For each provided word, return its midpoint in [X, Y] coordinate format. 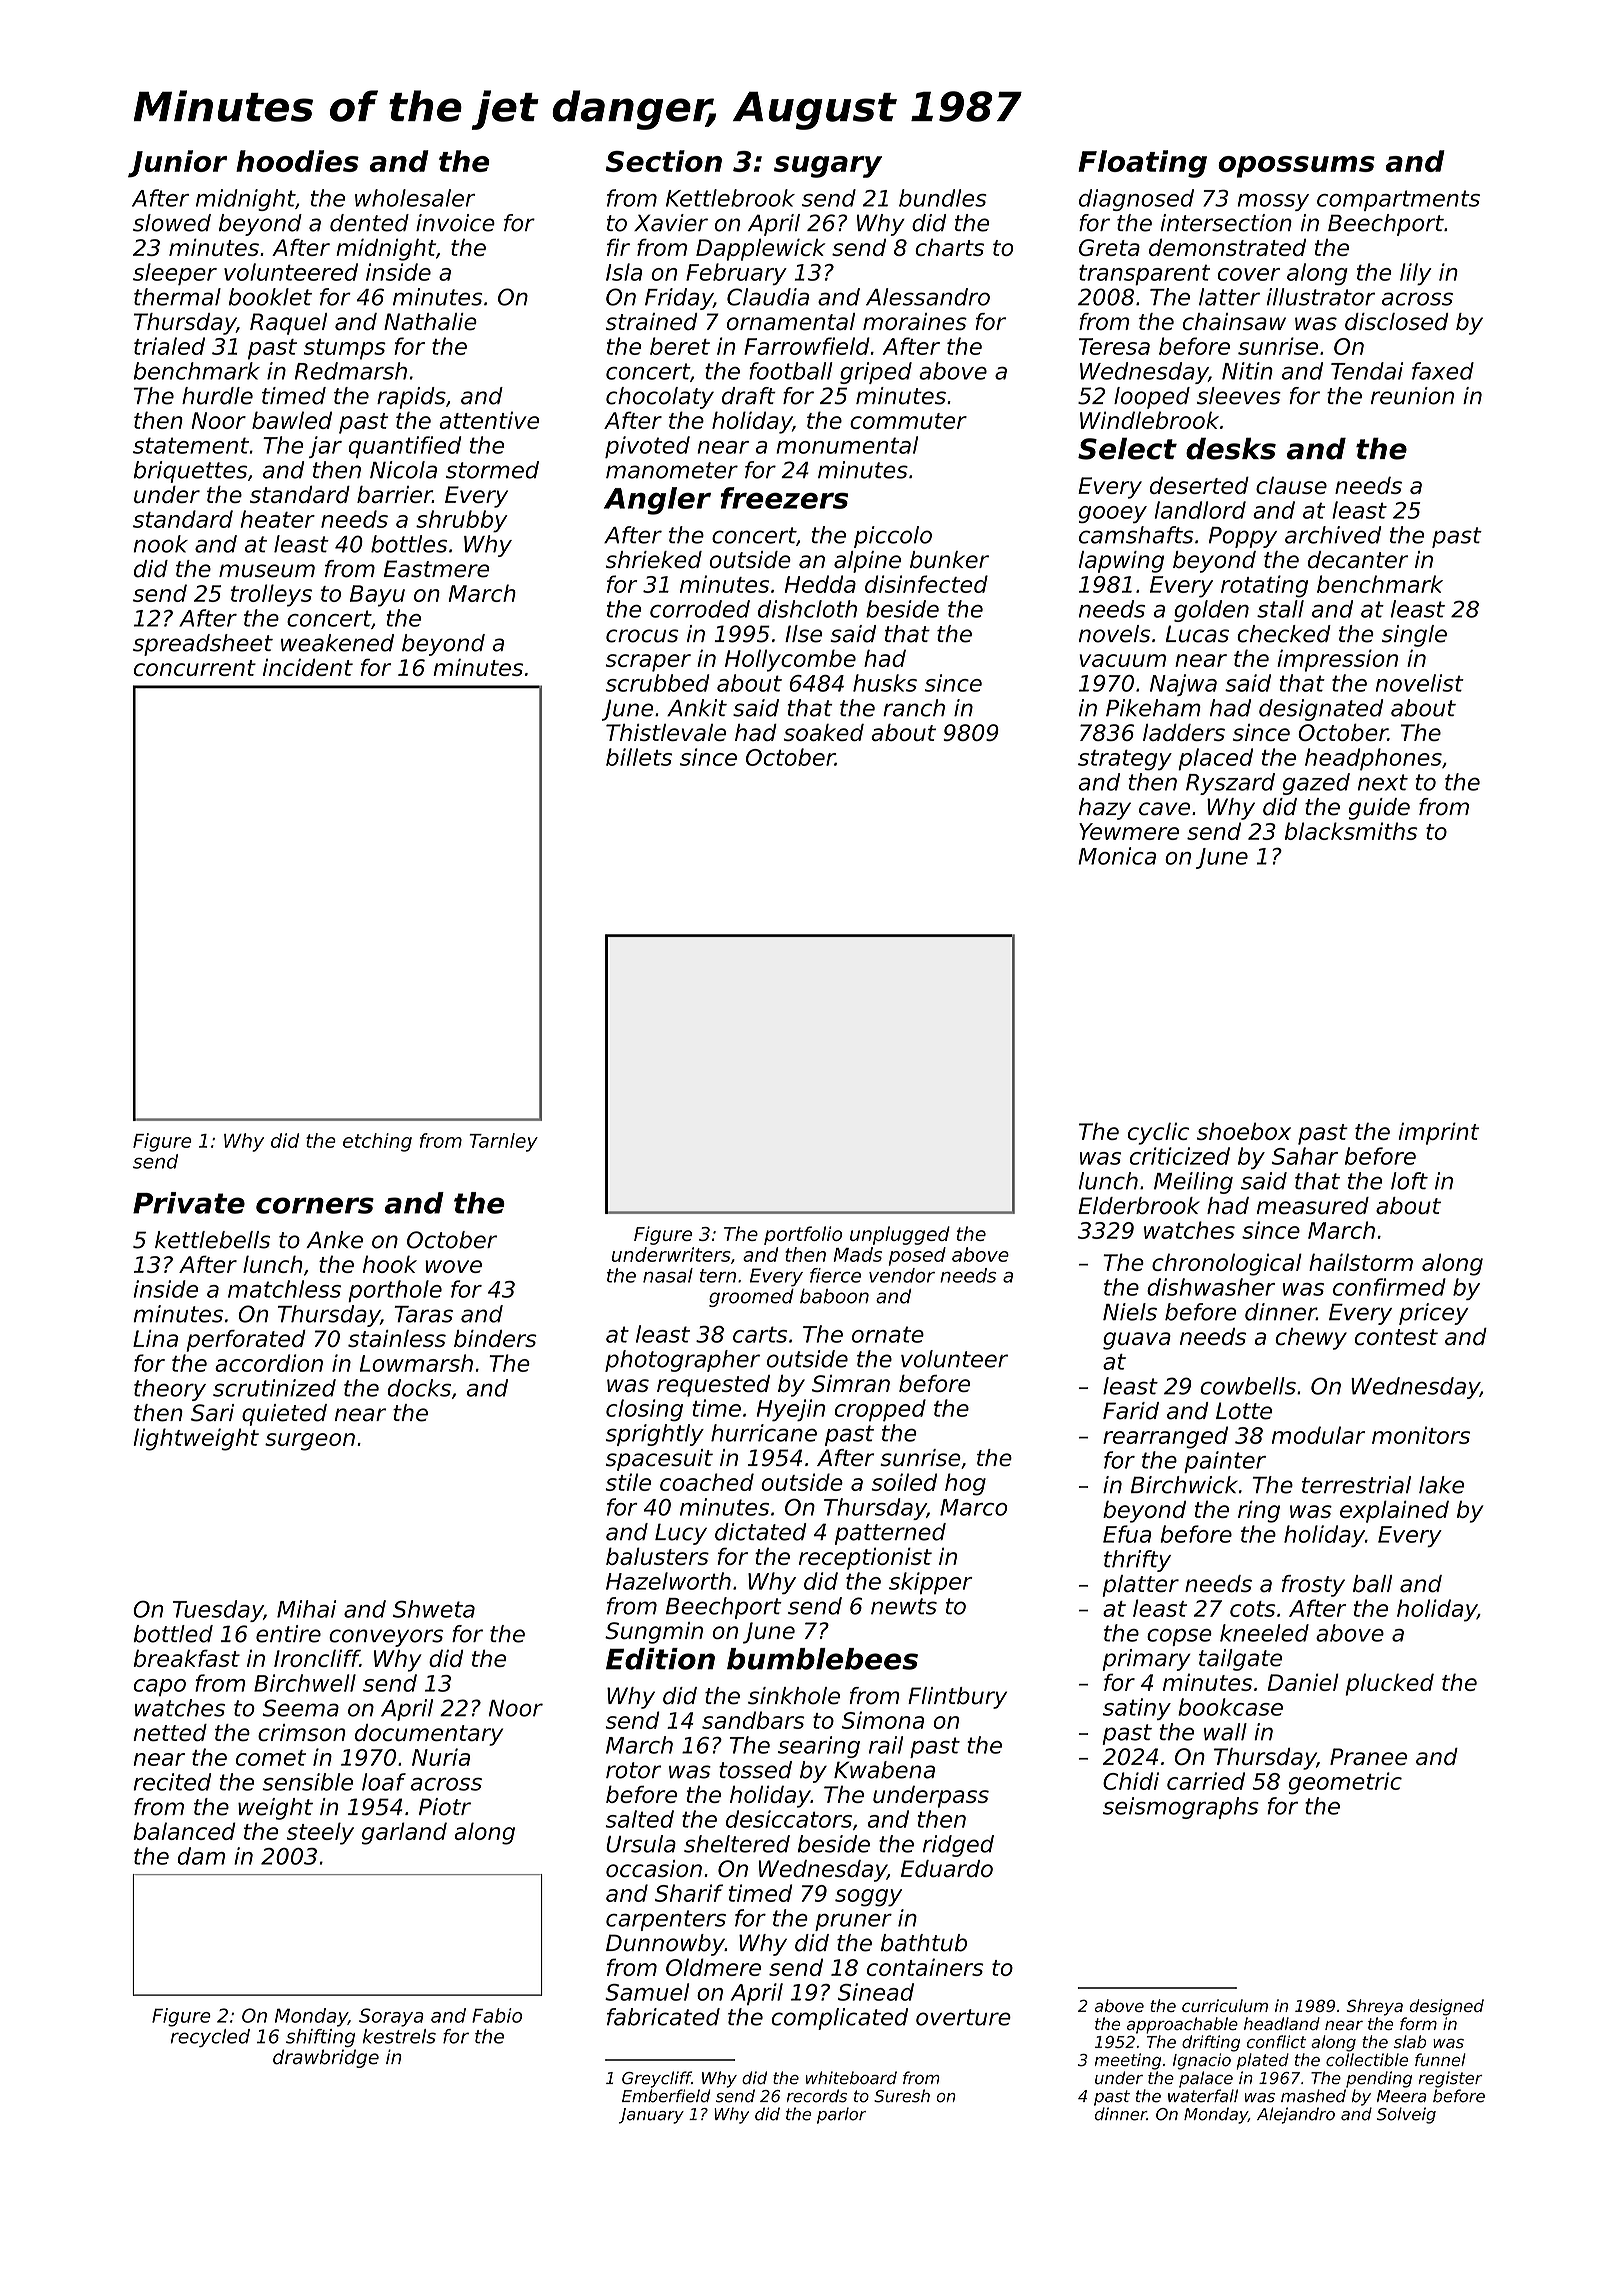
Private [189, 1203]
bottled [173, 1634]
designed [1446, 2007]
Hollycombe [790, 660]
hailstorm [1361, 1262]
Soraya [391, 2017]
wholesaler [415, 198]
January [651, 2116]
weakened [337, 643]
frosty [1313, 1586]
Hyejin [791, 1410]
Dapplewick [760, 249]
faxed [1443, 371]
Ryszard [1230, 784]
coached [707, 1482]
